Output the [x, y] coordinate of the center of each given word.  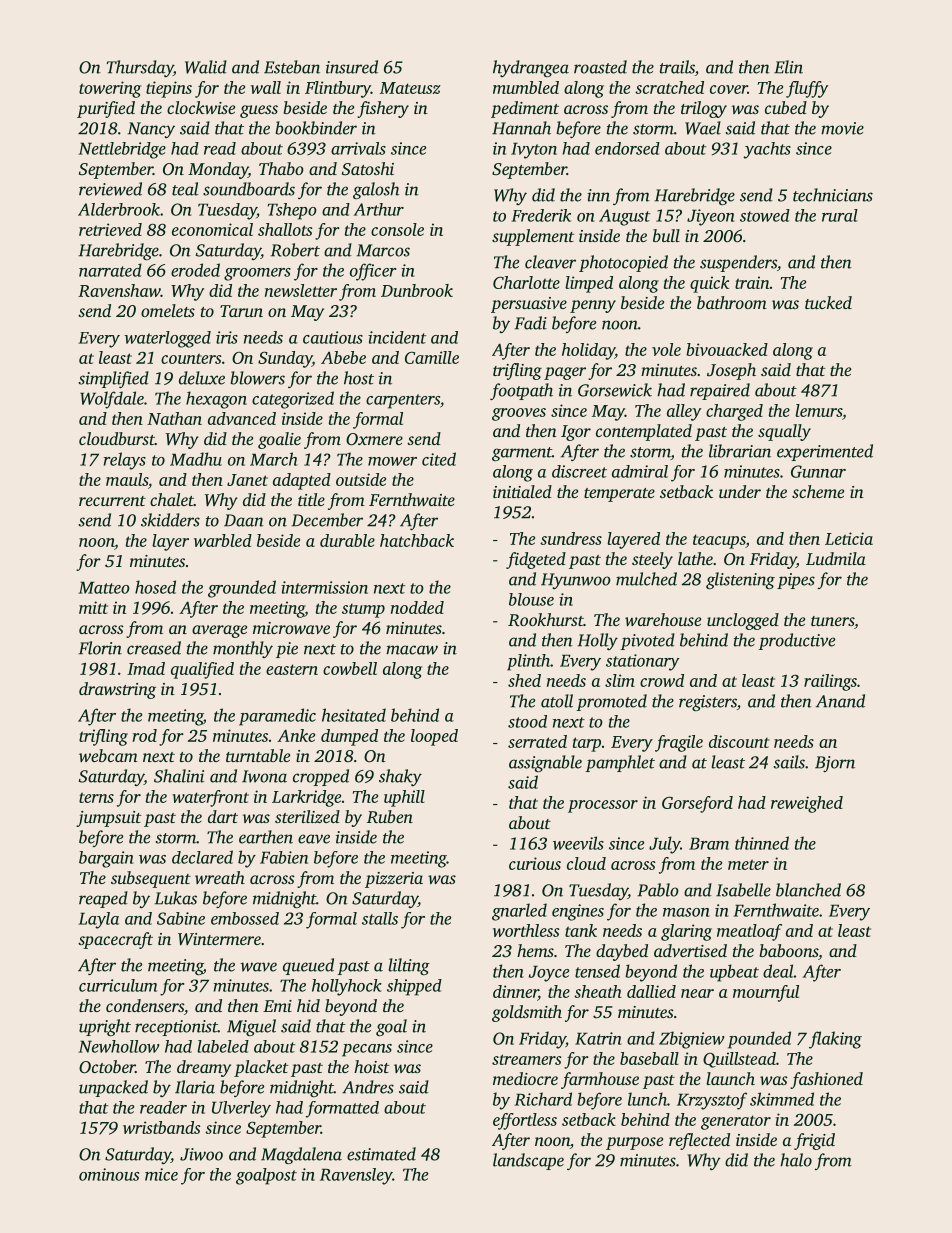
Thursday [140, 68]
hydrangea [531, 68]
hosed [155, 587]
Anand [840, 701]
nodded [417, 607]
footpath [521, 391]
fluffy [807, 89]
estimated [381, 1154]
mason [686, 912]
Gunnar [818, 471]
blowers [257, 378]
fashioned [826, 1080]
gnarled [519, 912]
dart [223, 816]
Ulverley [241, 1109]
